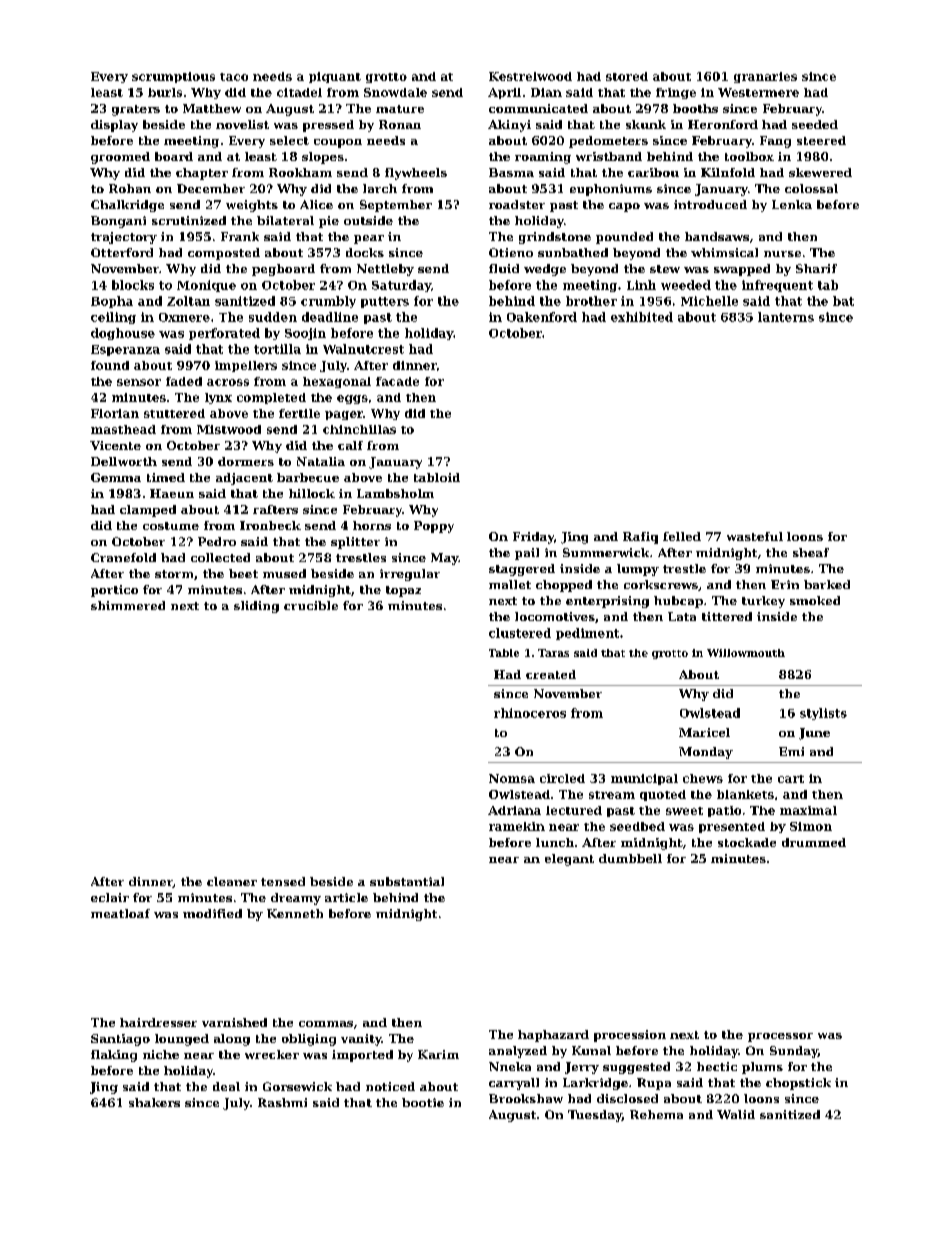 Image resolution: width=952 pixels, height=1233 pixels. Describe the element at coordinates (114, 126) in the screenshot. I see `display` at that location.
